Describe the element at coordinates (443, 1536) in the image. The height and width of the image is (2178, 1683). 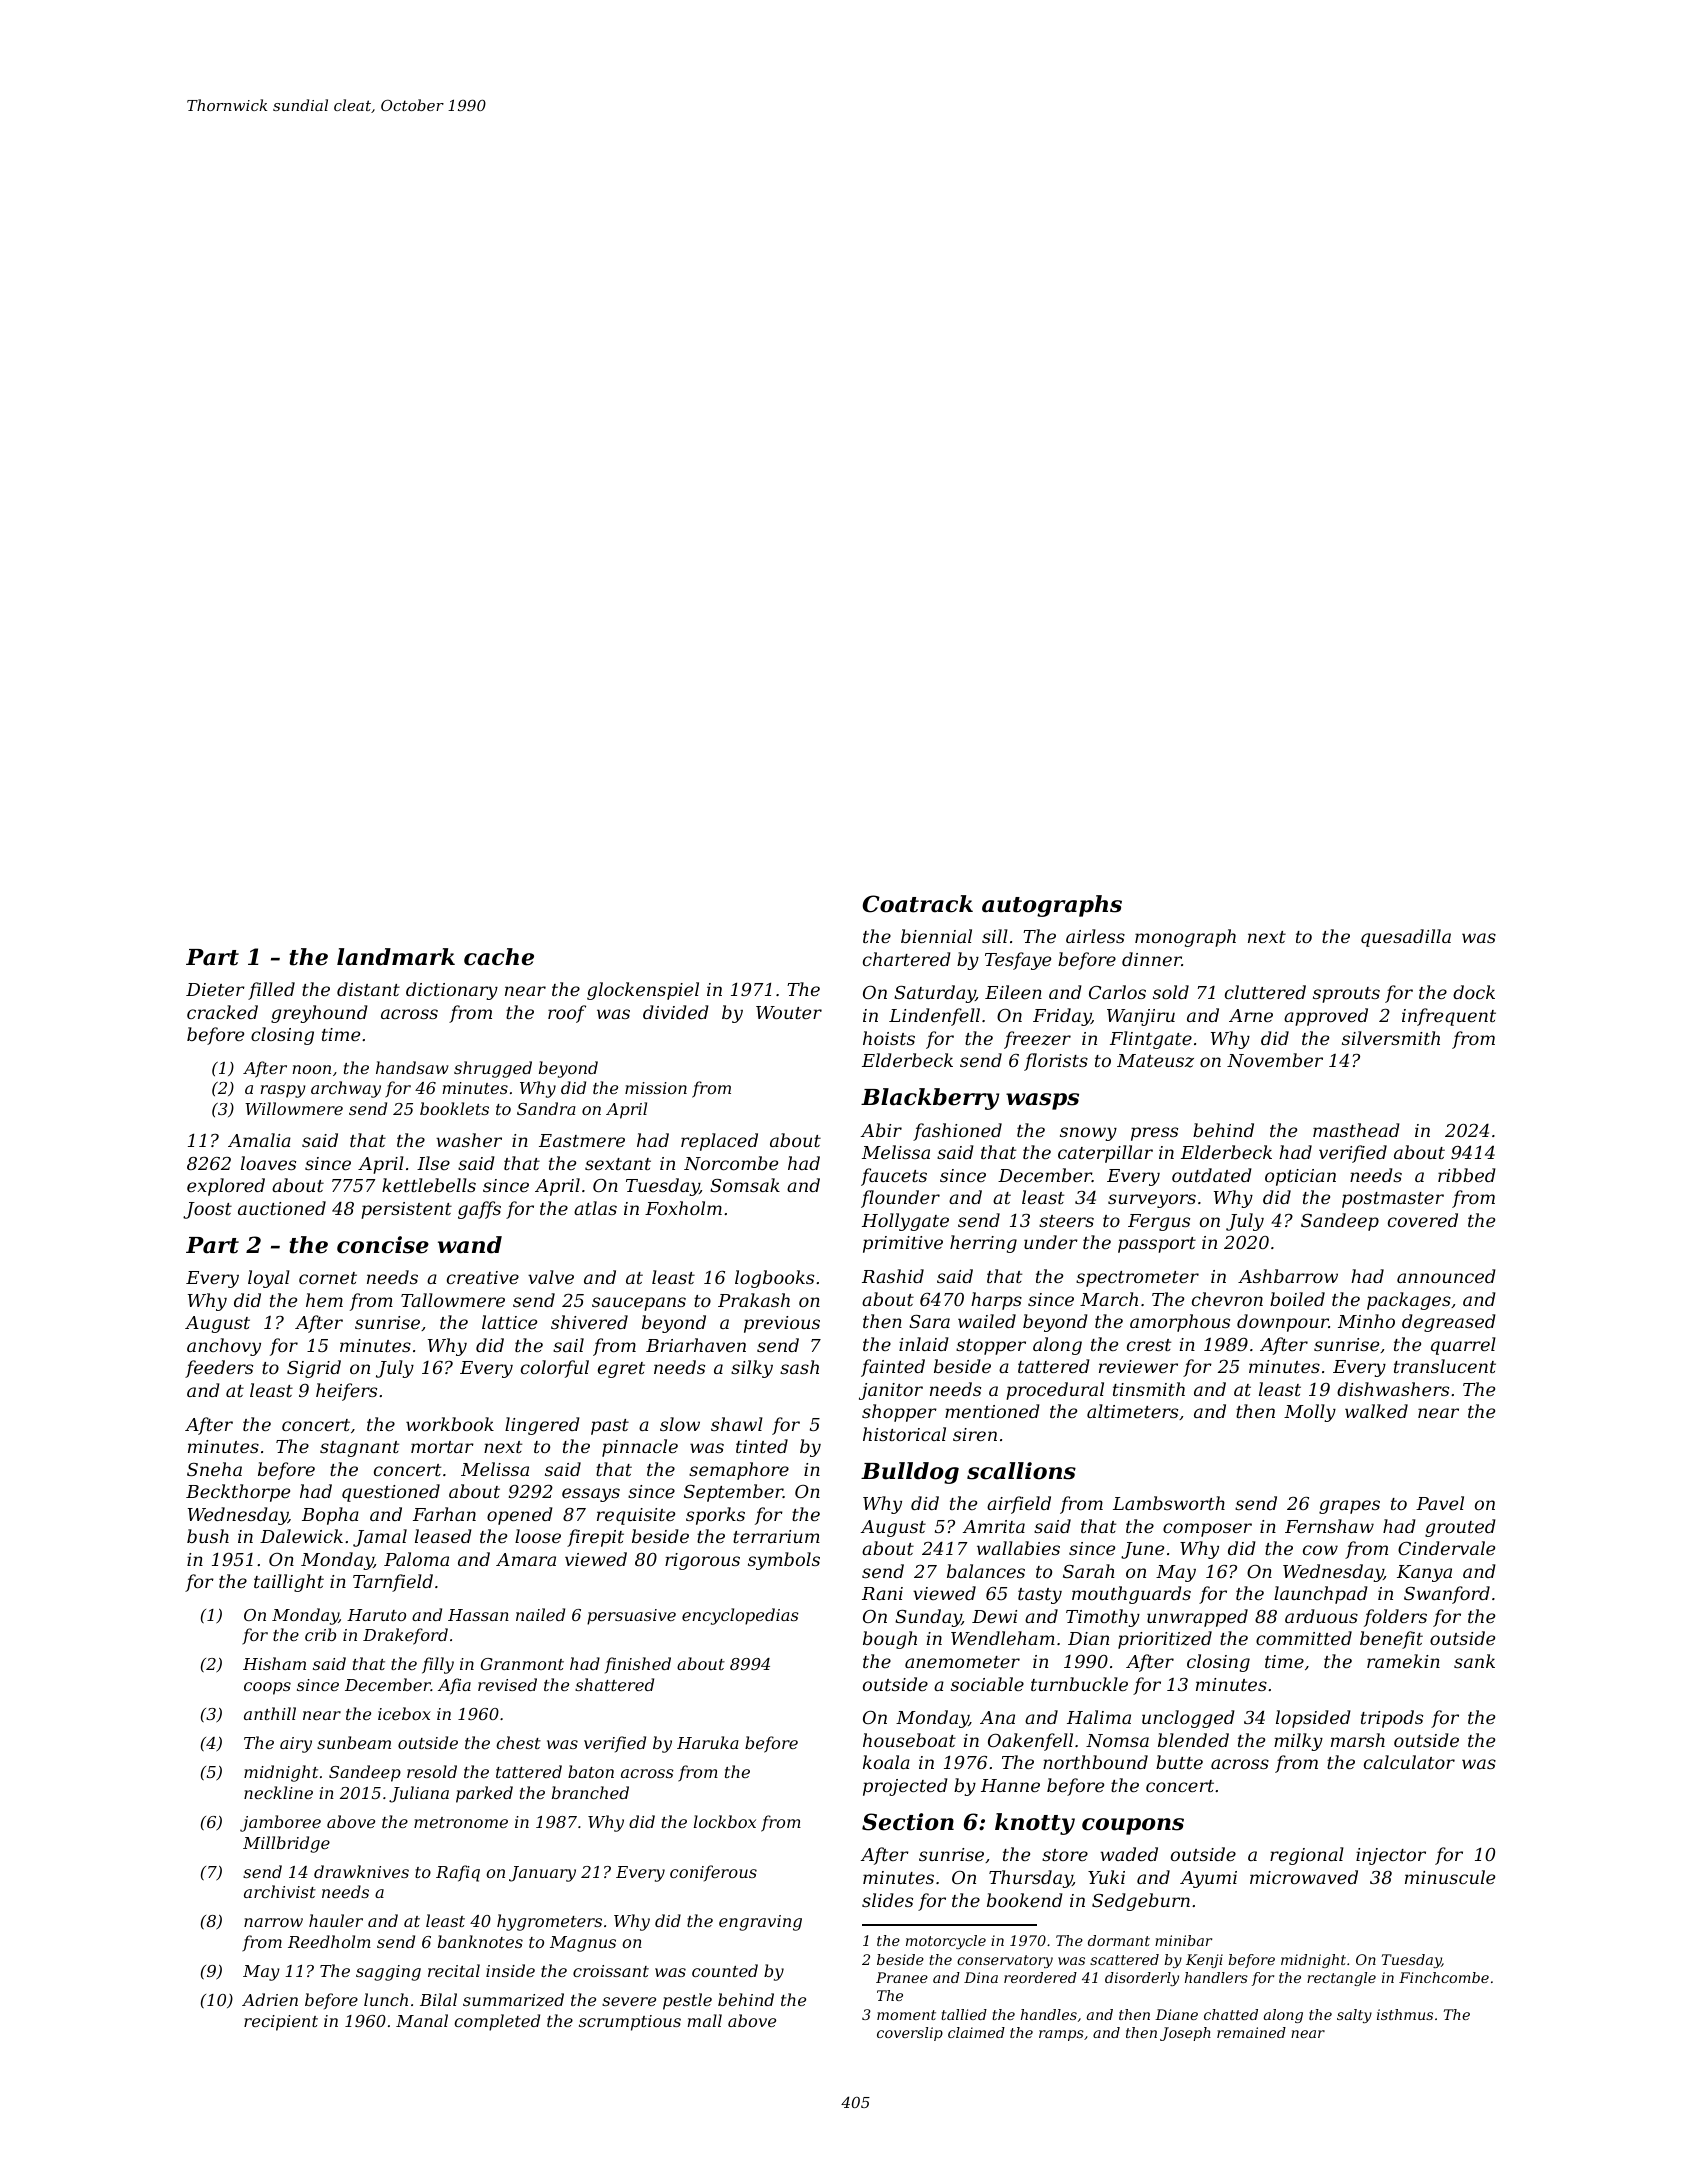
I see `leased` at that location.
